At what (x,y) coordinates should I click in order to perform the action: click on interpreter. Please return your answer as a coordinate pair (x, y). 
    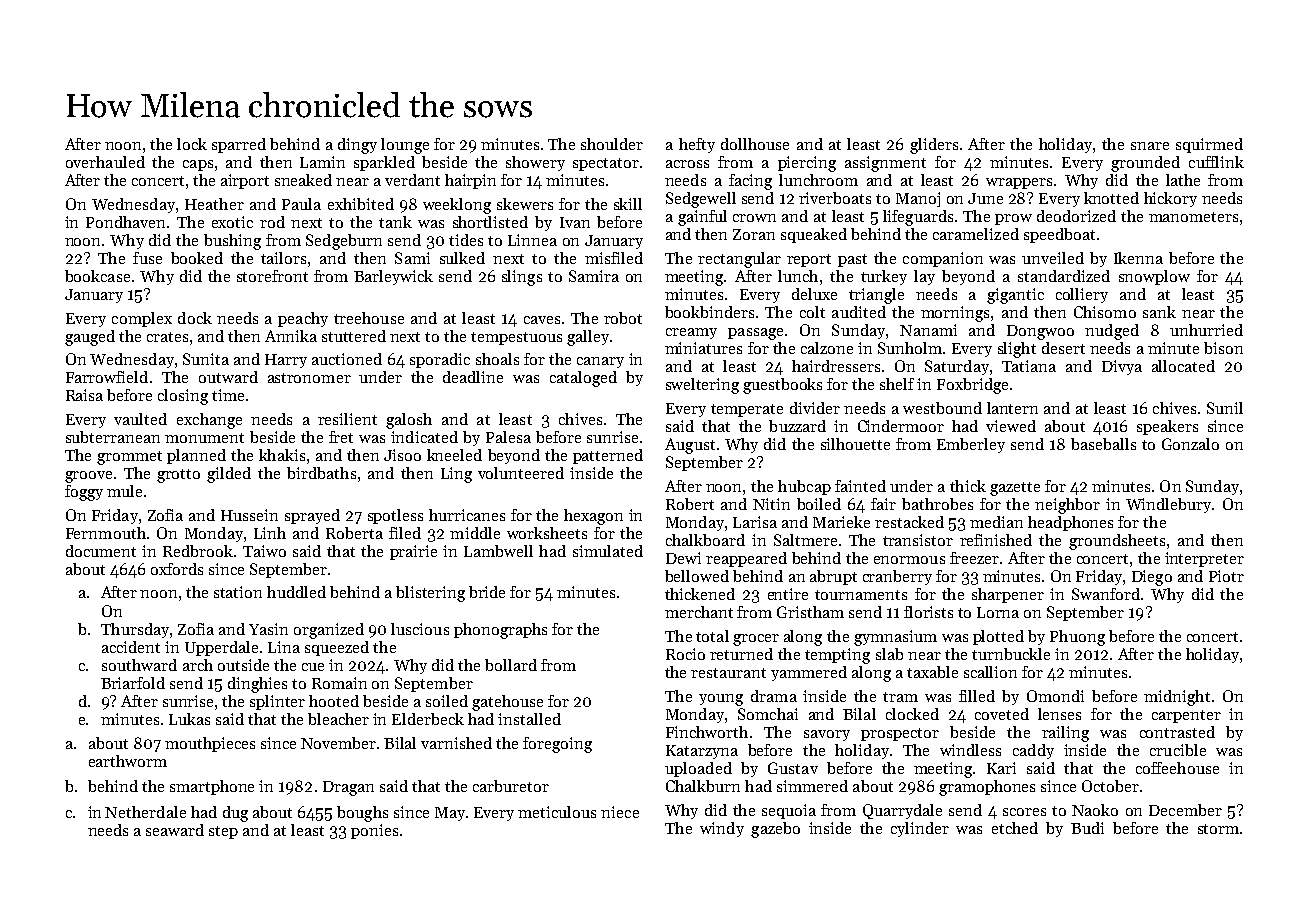
    Looking at the image, I should click on (1204, 559).
